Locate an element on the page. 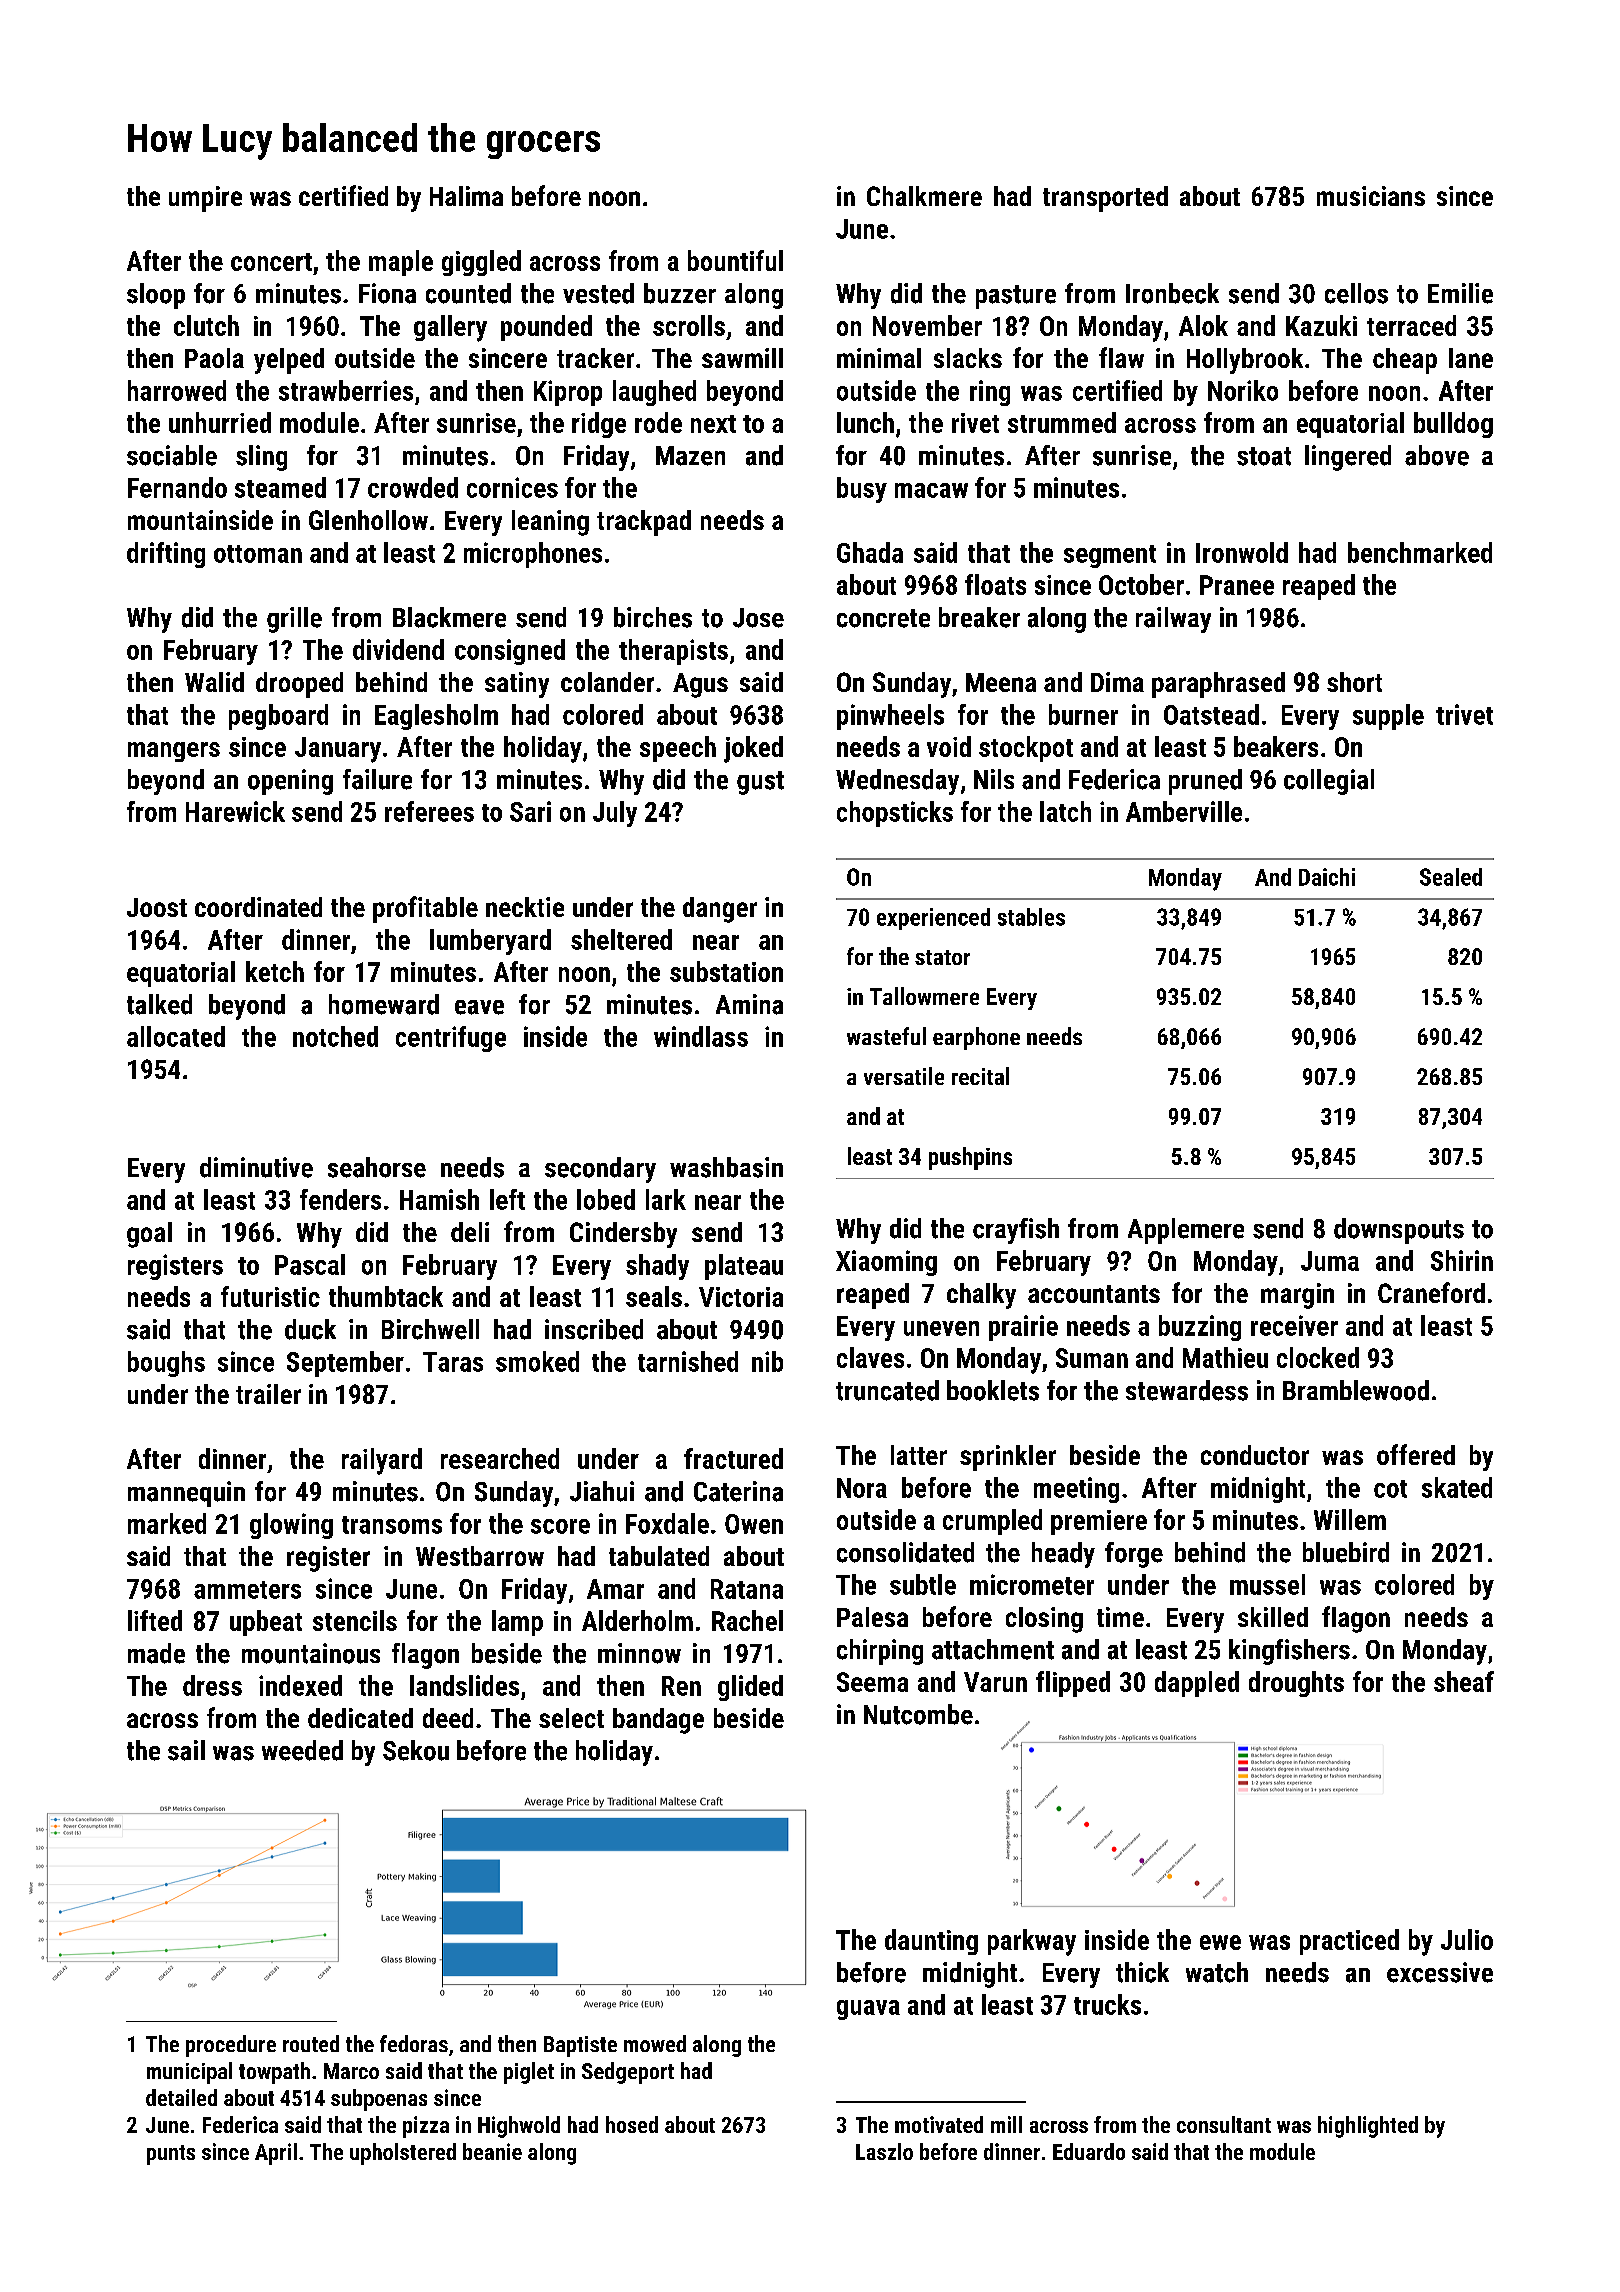 This document has width=1620, height=2292. Caterina is located at coordinates (738, 1491).
